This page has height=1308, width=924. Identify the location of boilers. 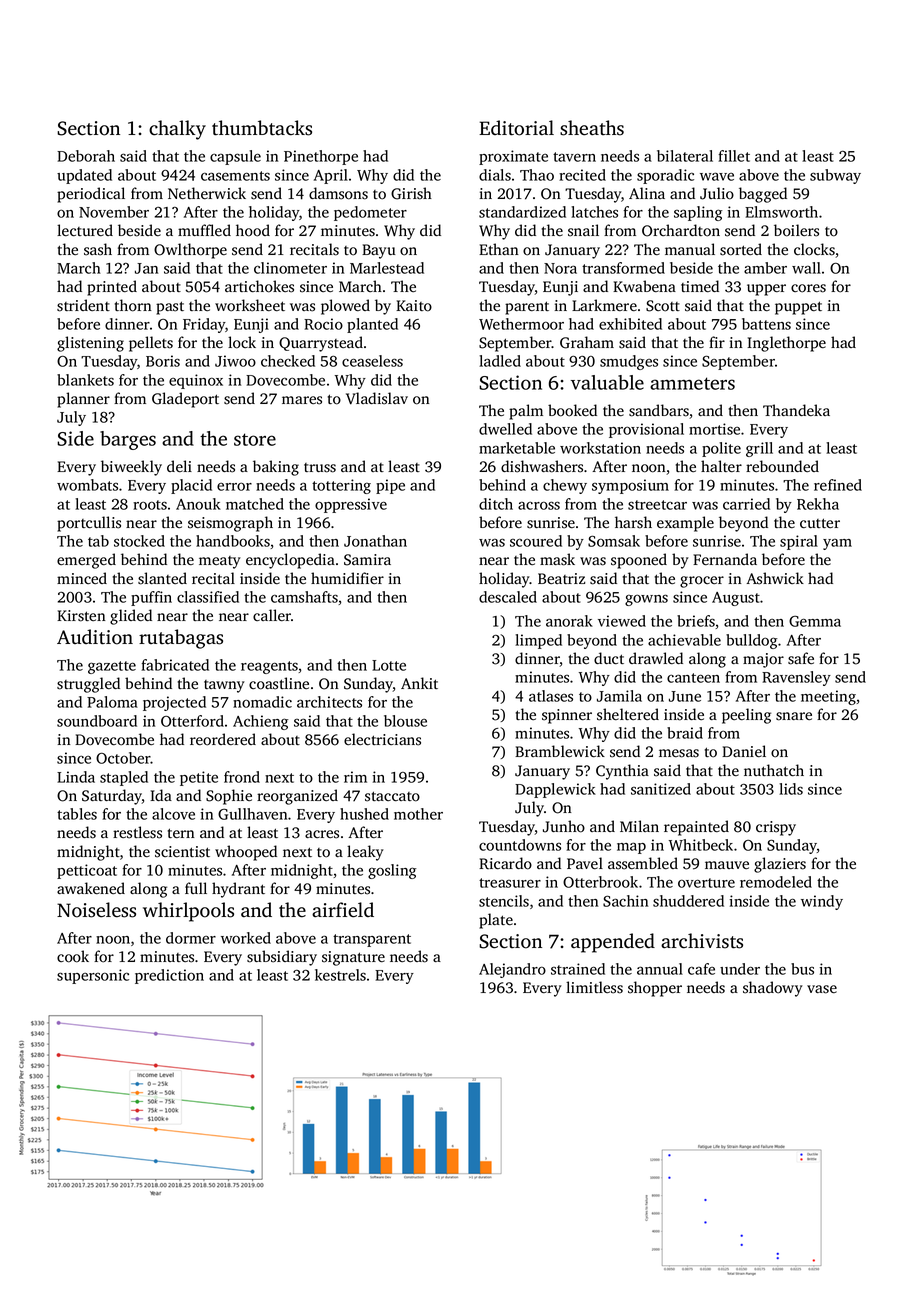
(796, 230).
